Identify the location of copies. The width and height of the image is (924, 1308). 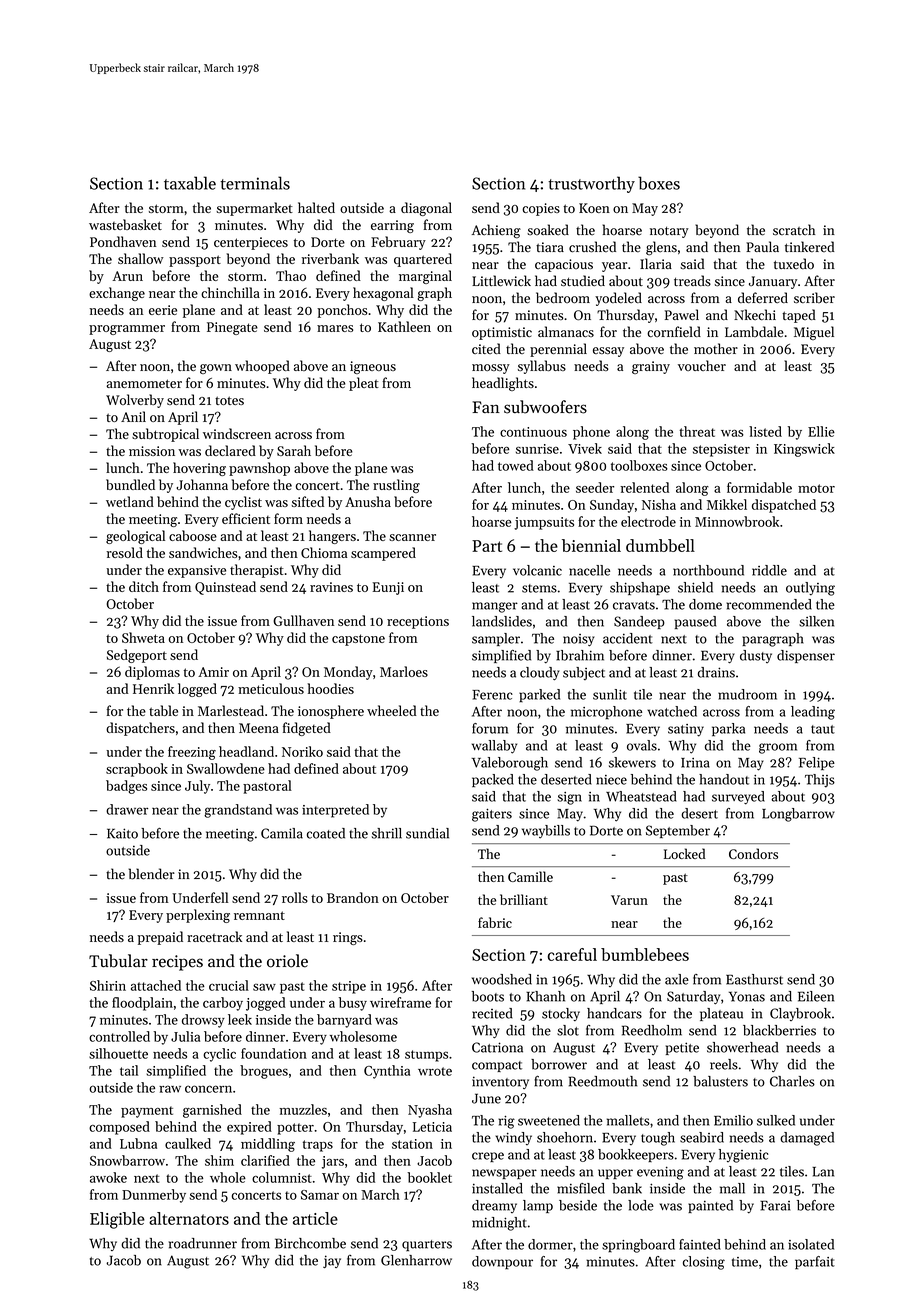
(541, 209).
